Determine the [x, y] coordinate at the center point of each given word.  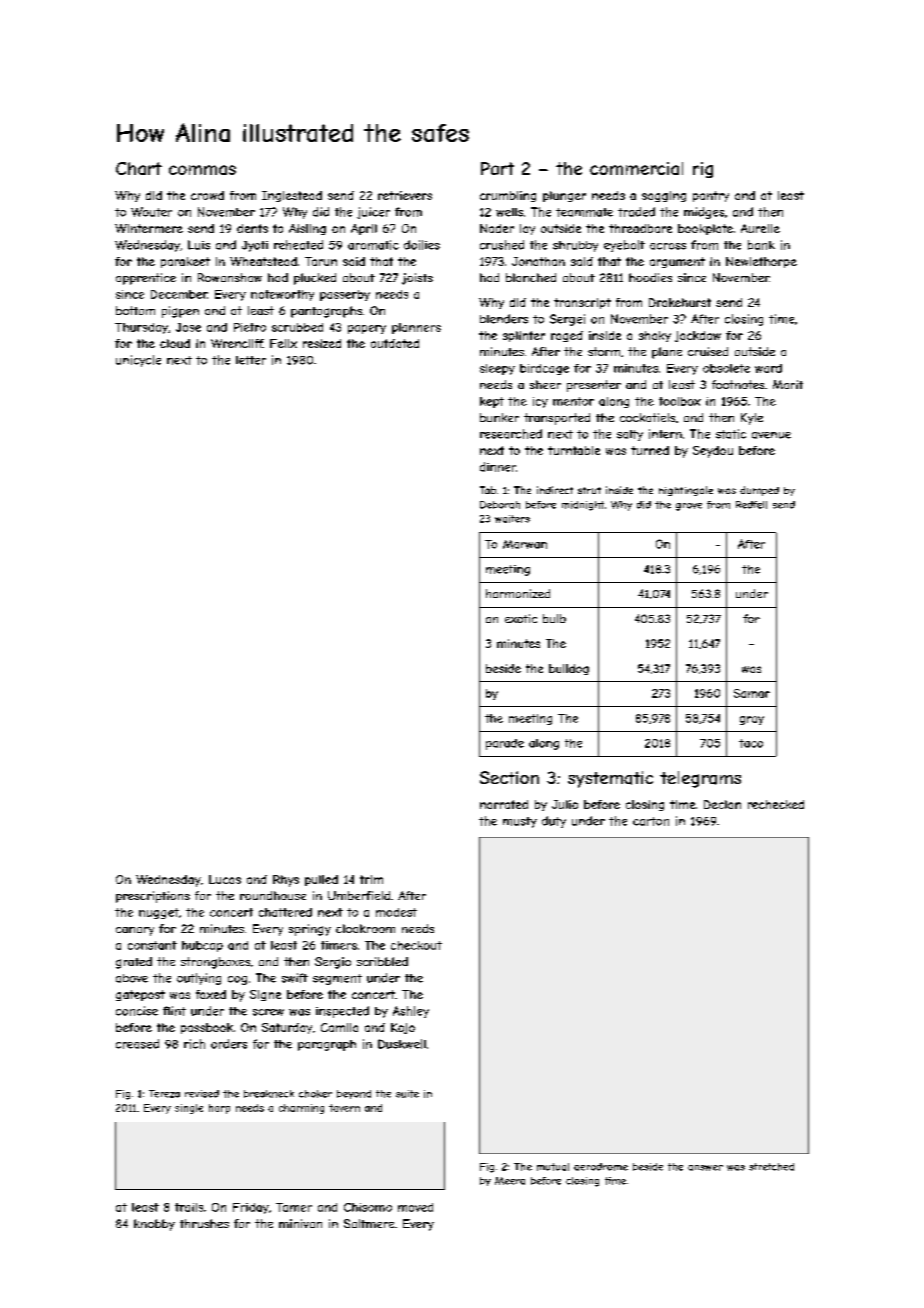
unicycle [138, 361]
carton [651, 821]
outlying [199, 979]
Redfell [751, 505]
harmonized [518, 593]
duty [554, 822]
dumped [759, 491]
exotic [521, 618]
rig [703, 170]
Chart [139, 168]
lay [527, 229]
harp [219, 1109]
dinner [498, 467]
